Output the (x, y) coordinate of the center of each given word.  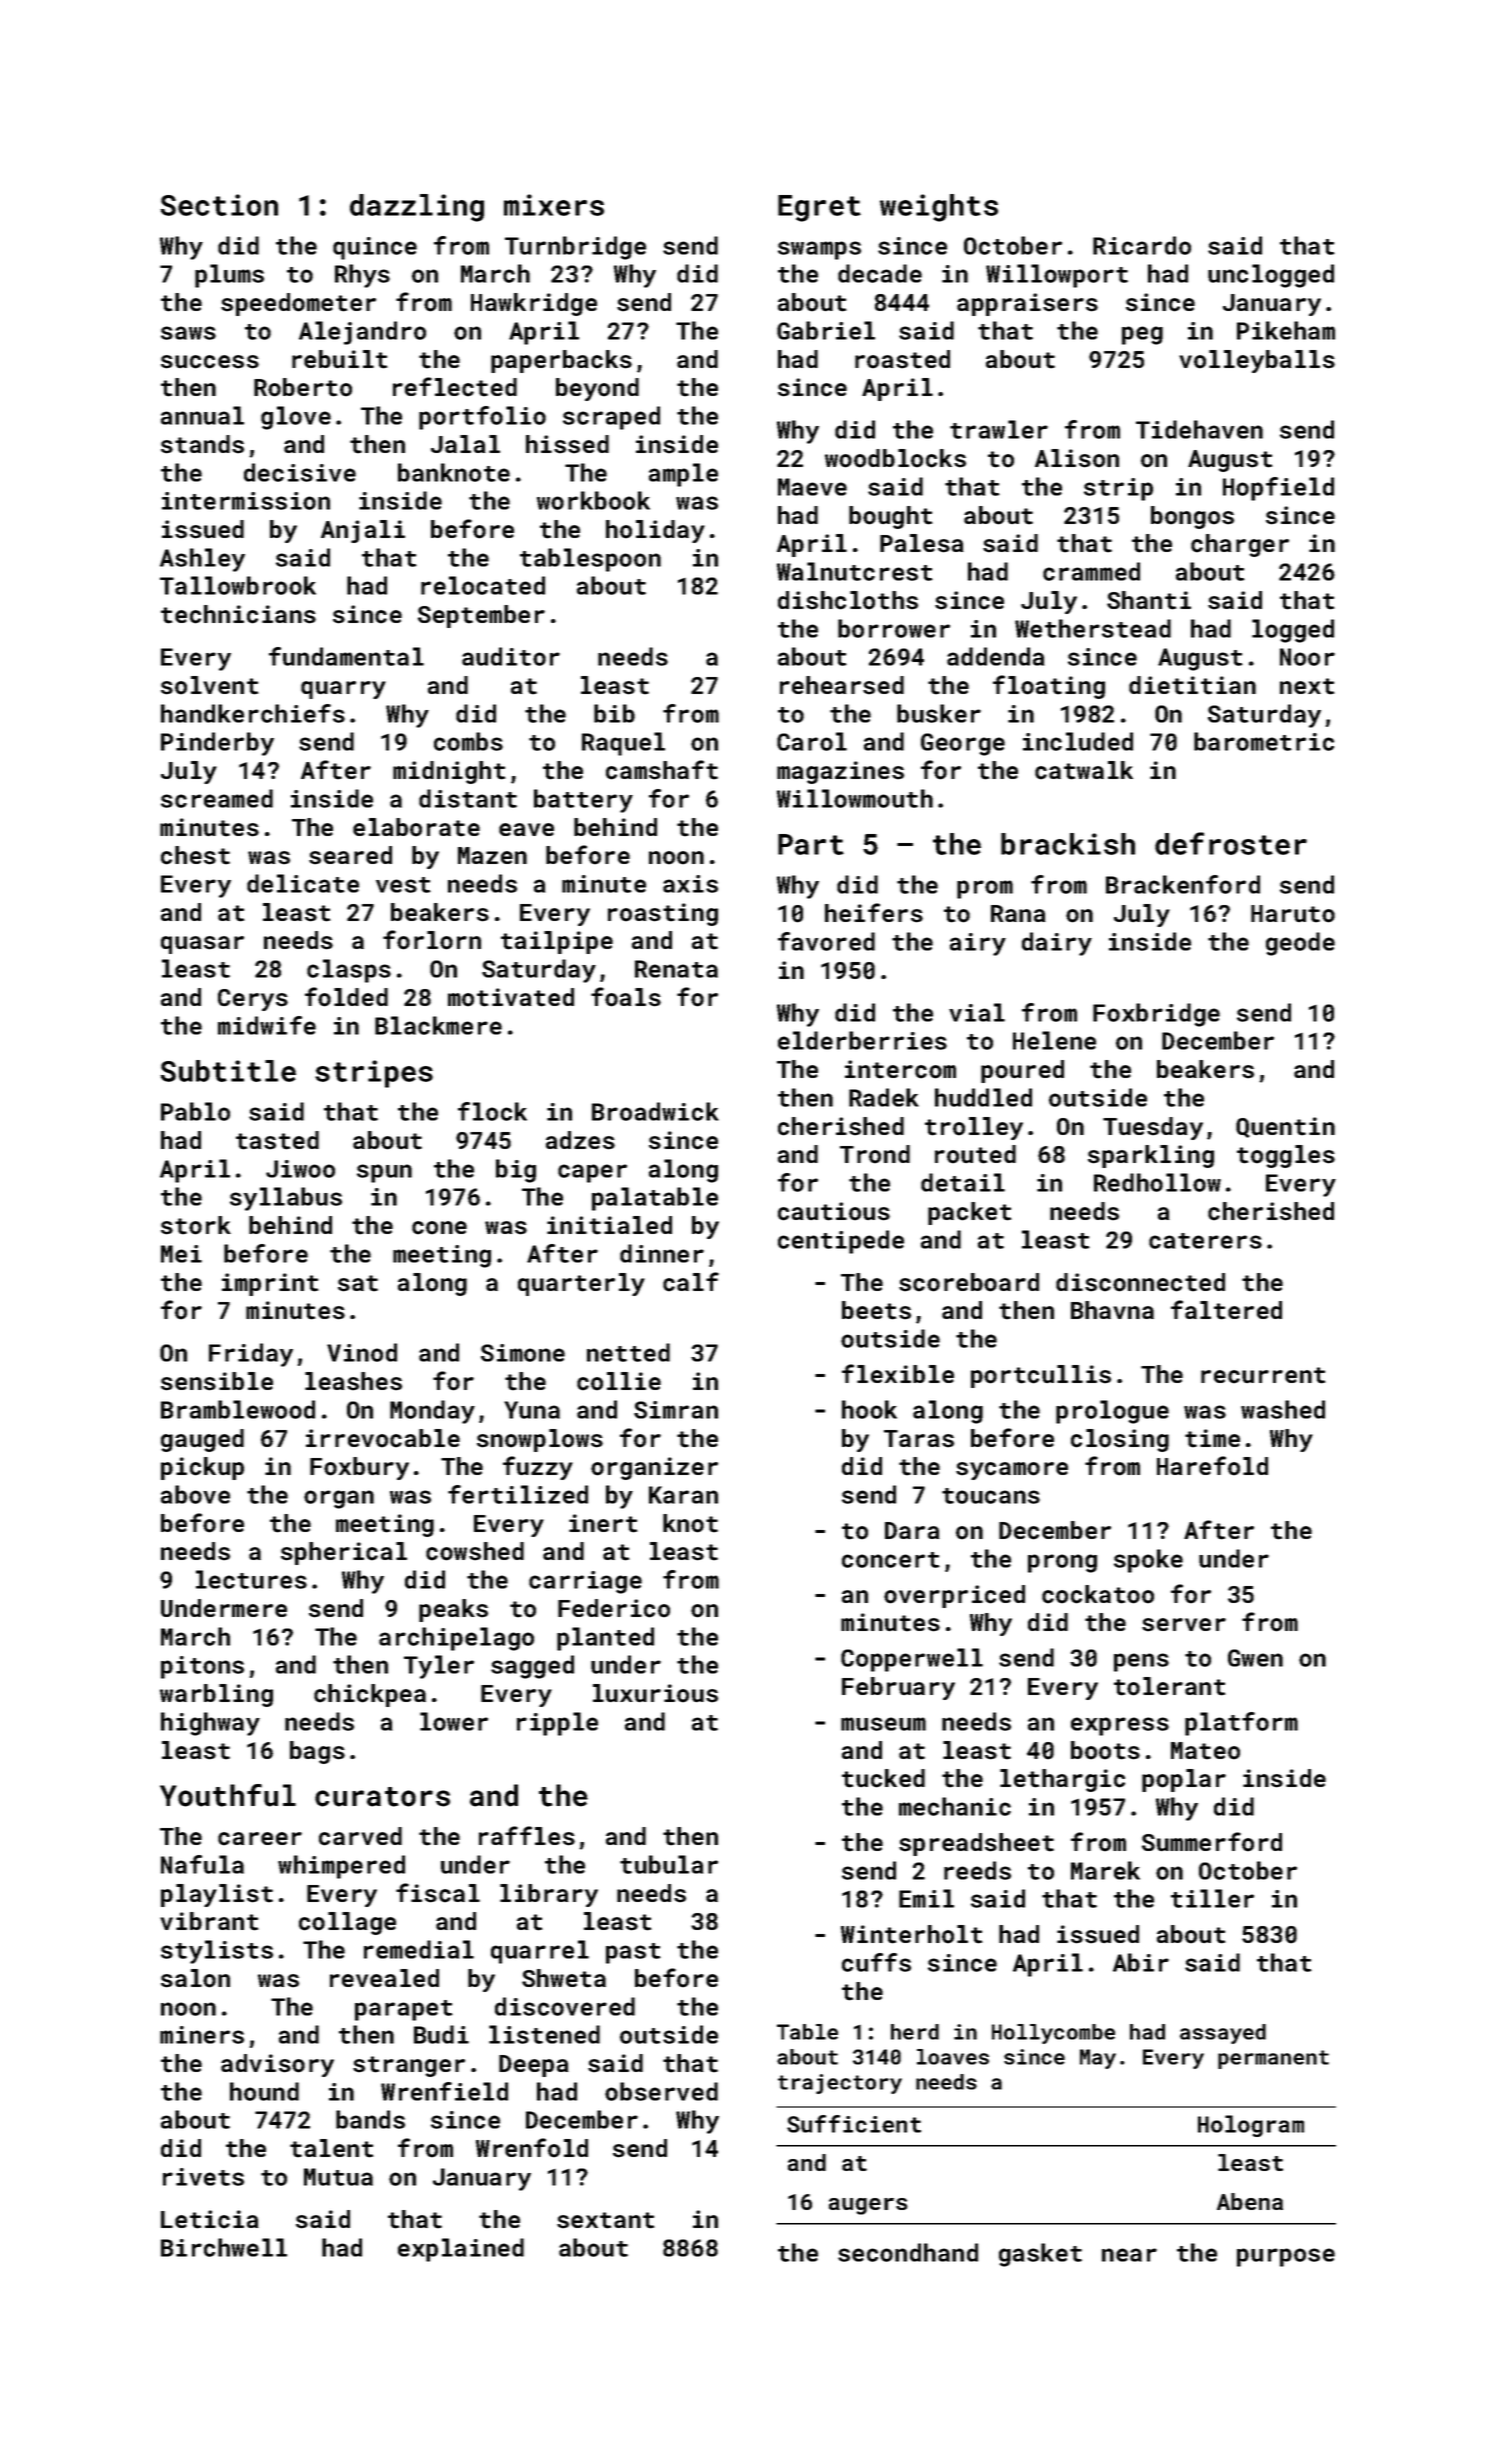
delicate (303, 883)
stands (202, 444)
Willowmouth (855, 798)
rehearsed (842, 685)
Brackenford (1183, 884)
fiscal (438, 1893)
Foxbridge (1156, 1015)
